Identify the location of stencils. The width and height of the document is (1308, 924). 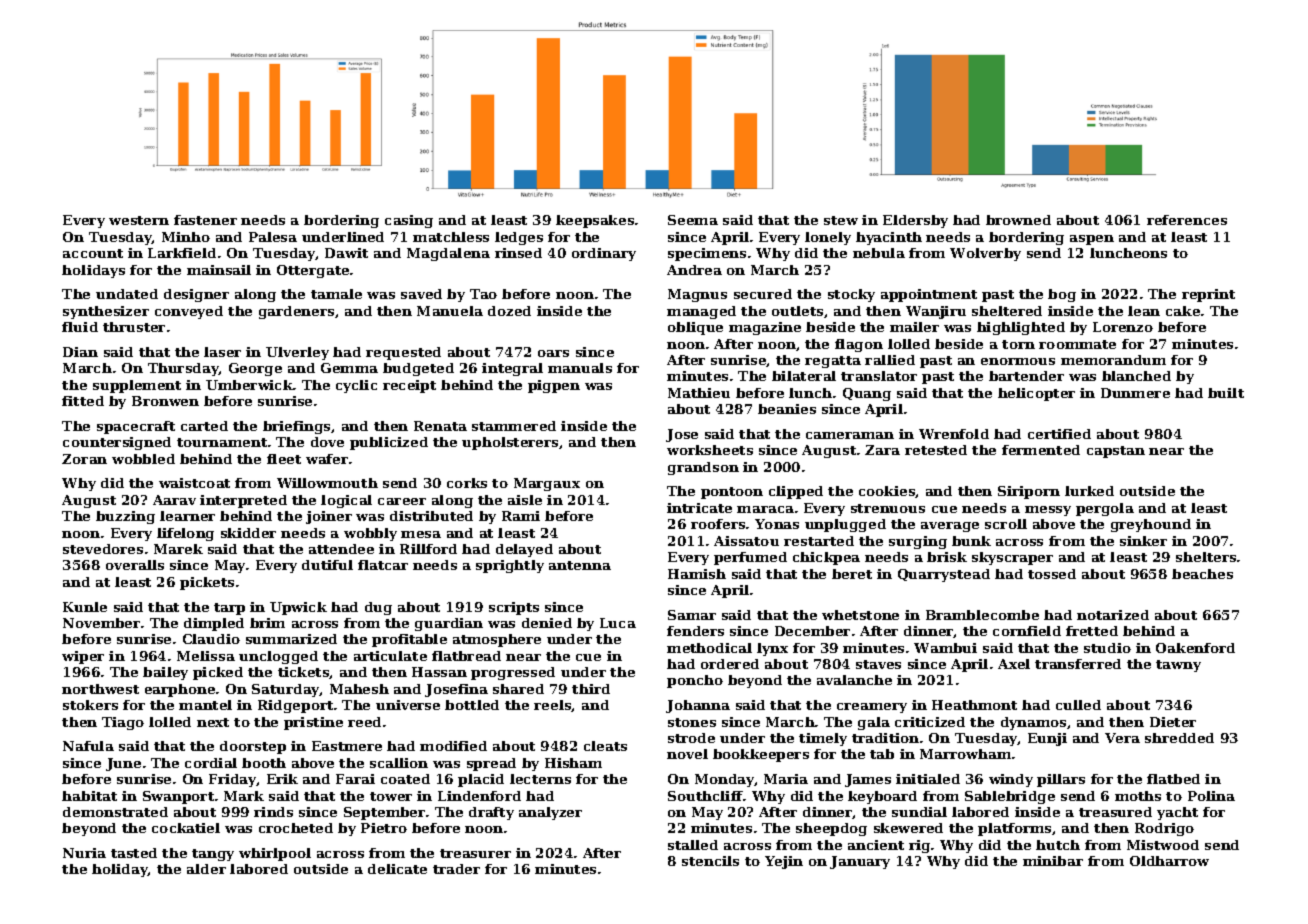
(710, 861).
